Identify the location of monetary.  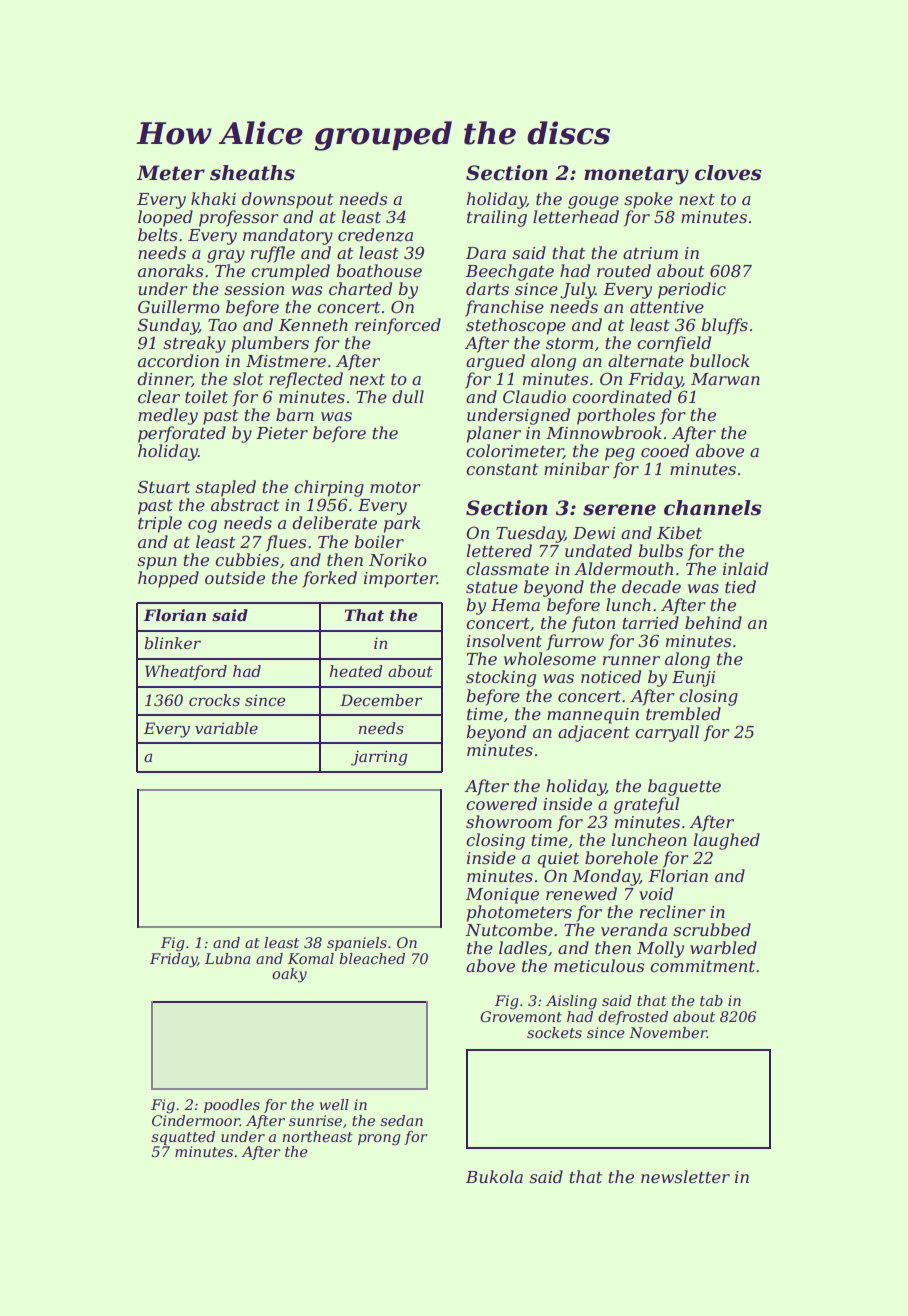
(636, 175).
